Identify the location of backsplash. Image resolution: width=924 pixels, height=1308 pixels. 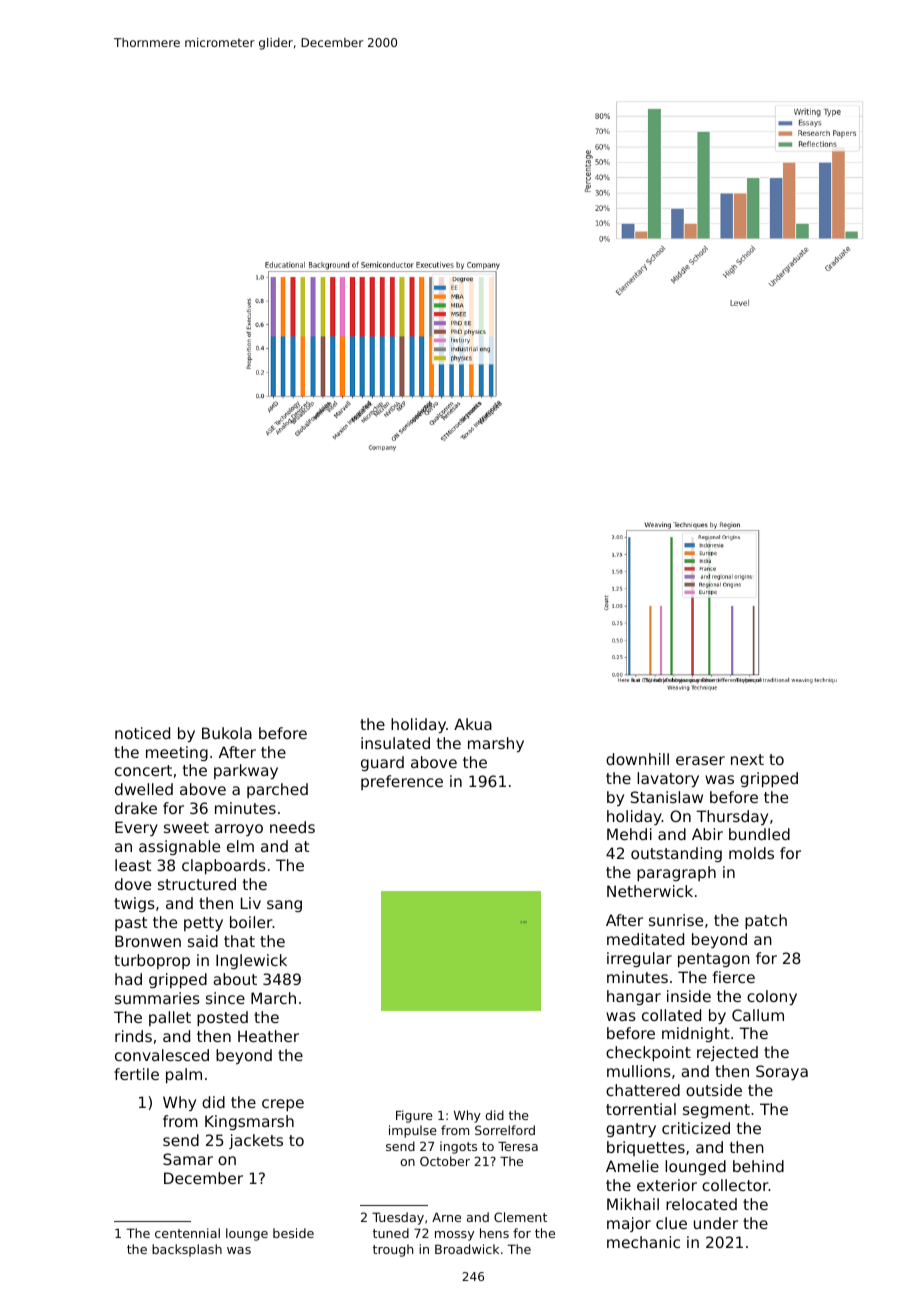
(187, 1250).
